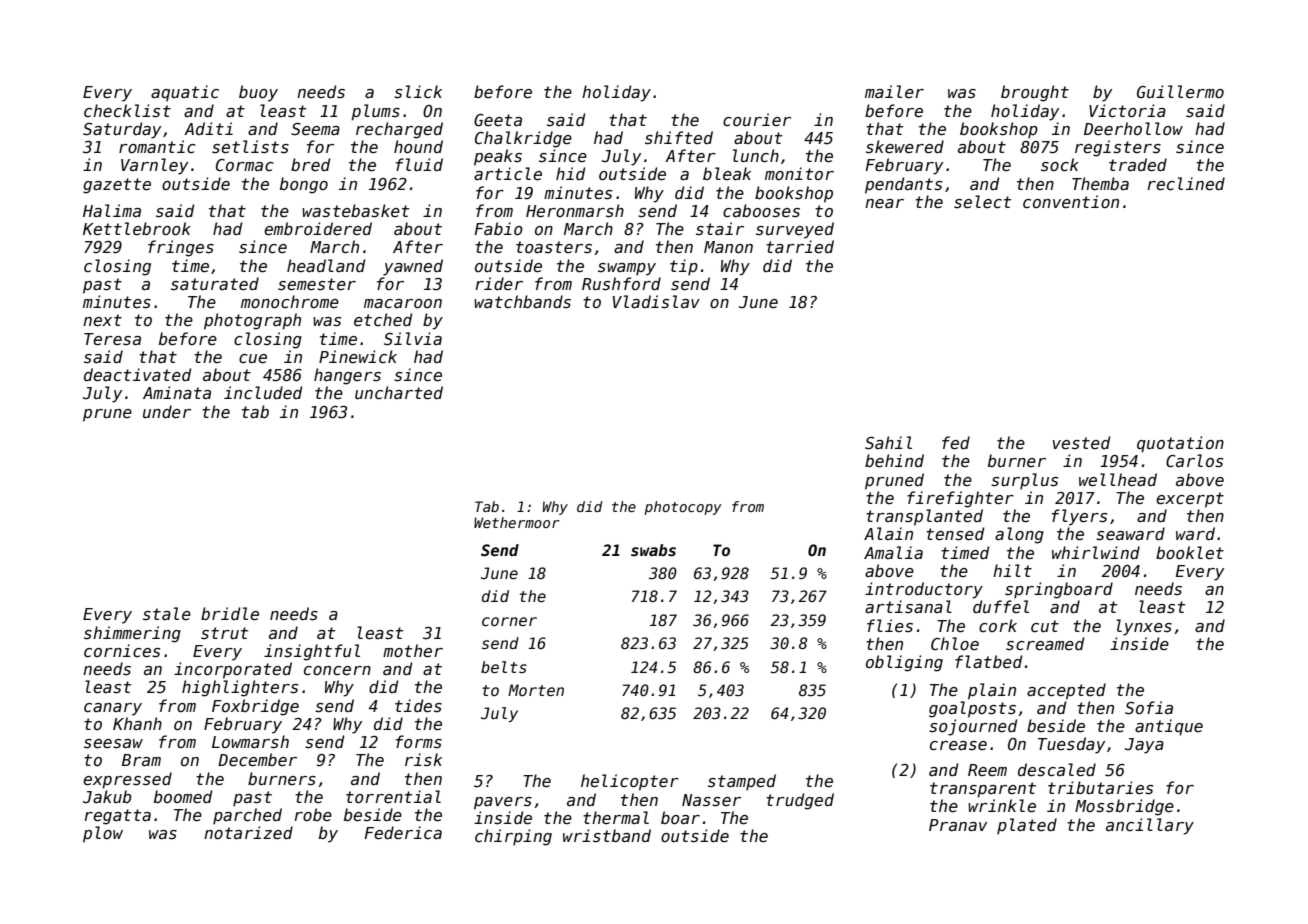  Describe the element at coordinates (972, 709) in the screenshot. I see `goalposts` at that location.
